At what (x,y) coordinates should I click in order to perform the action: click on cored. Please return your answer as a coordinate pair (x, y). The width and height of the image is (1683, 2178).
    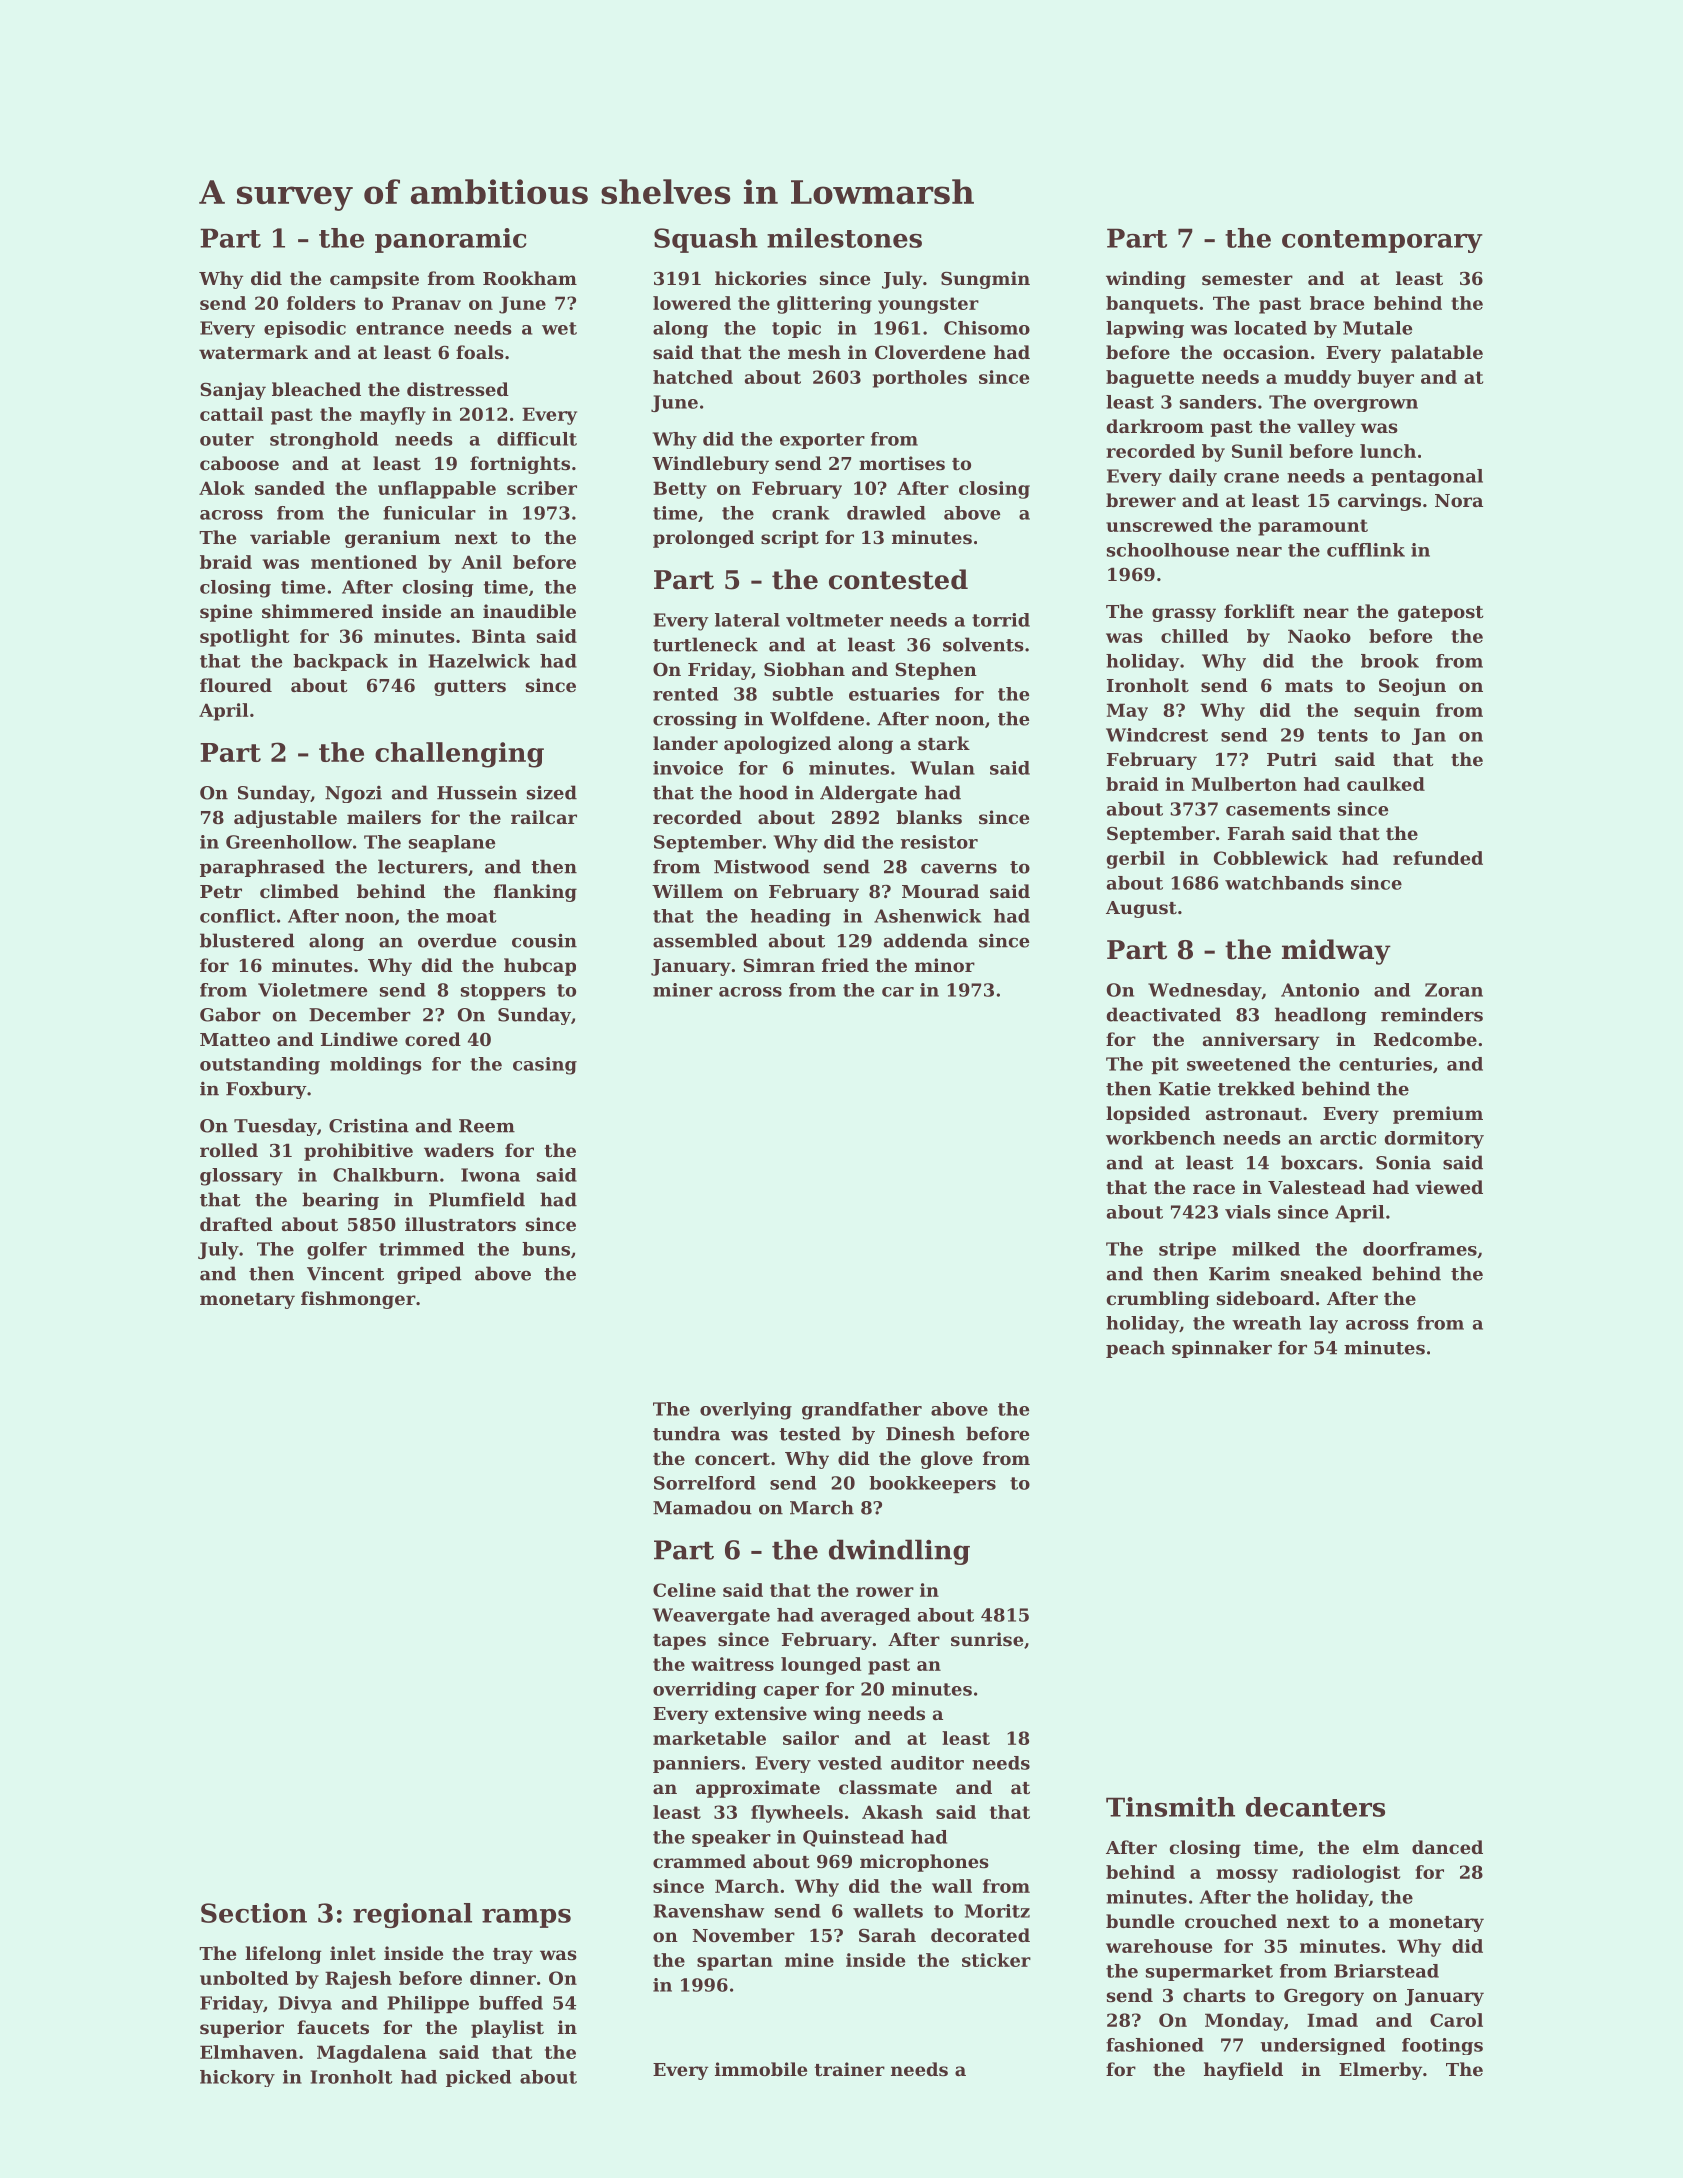
    Looking at the image, I should click on (433, 1039).
